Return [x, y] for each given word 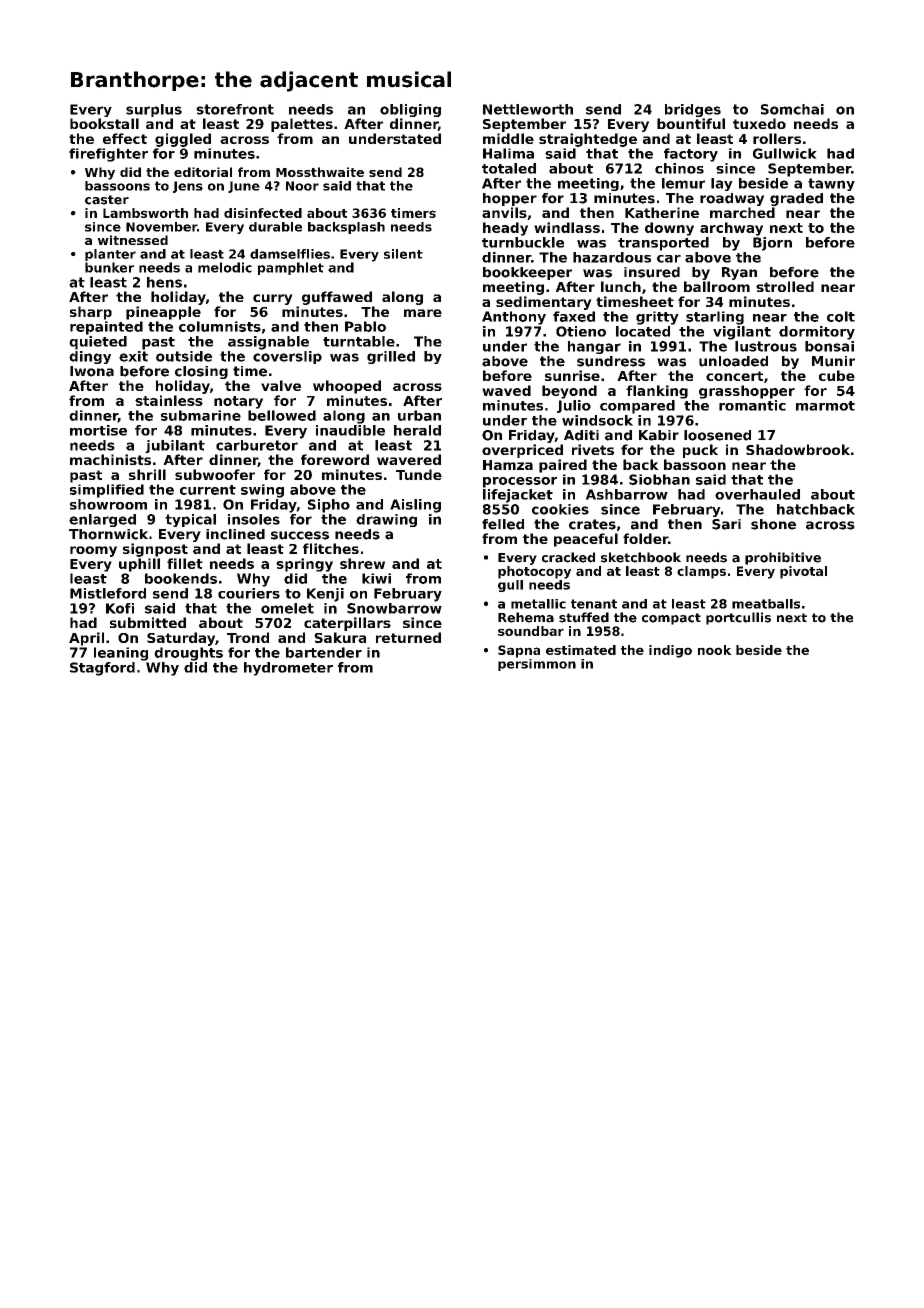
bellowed [282, 415]
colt [841, 316]
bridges [693, 110]
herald [417, 430]
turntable [359, 341]
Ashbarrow [627, 494]
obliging [410, 110]
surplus [154, 110]
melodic [225, 267]
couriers [249, 593]
